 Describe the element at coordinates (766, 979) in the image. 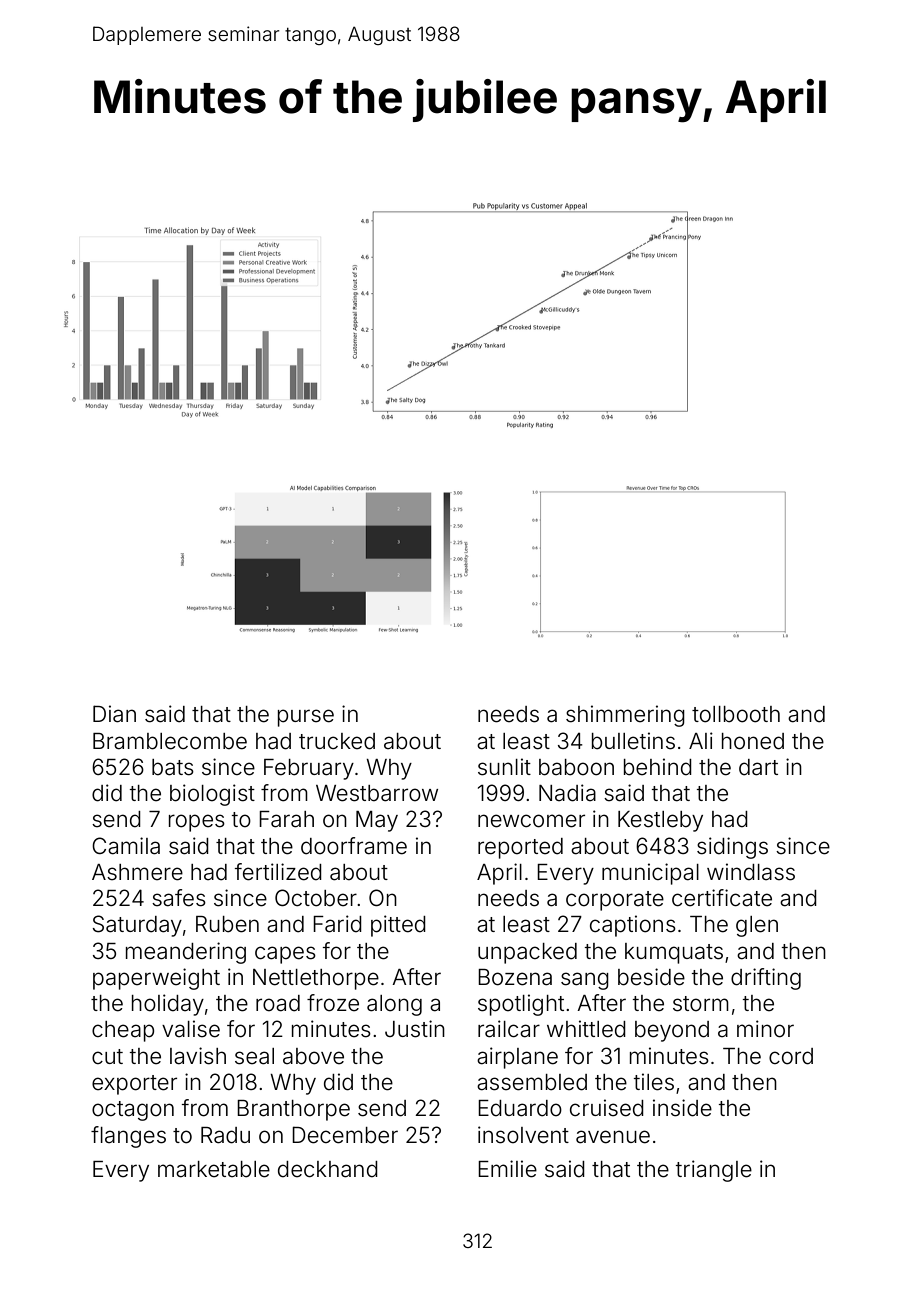

I see `drifting` at that location.
